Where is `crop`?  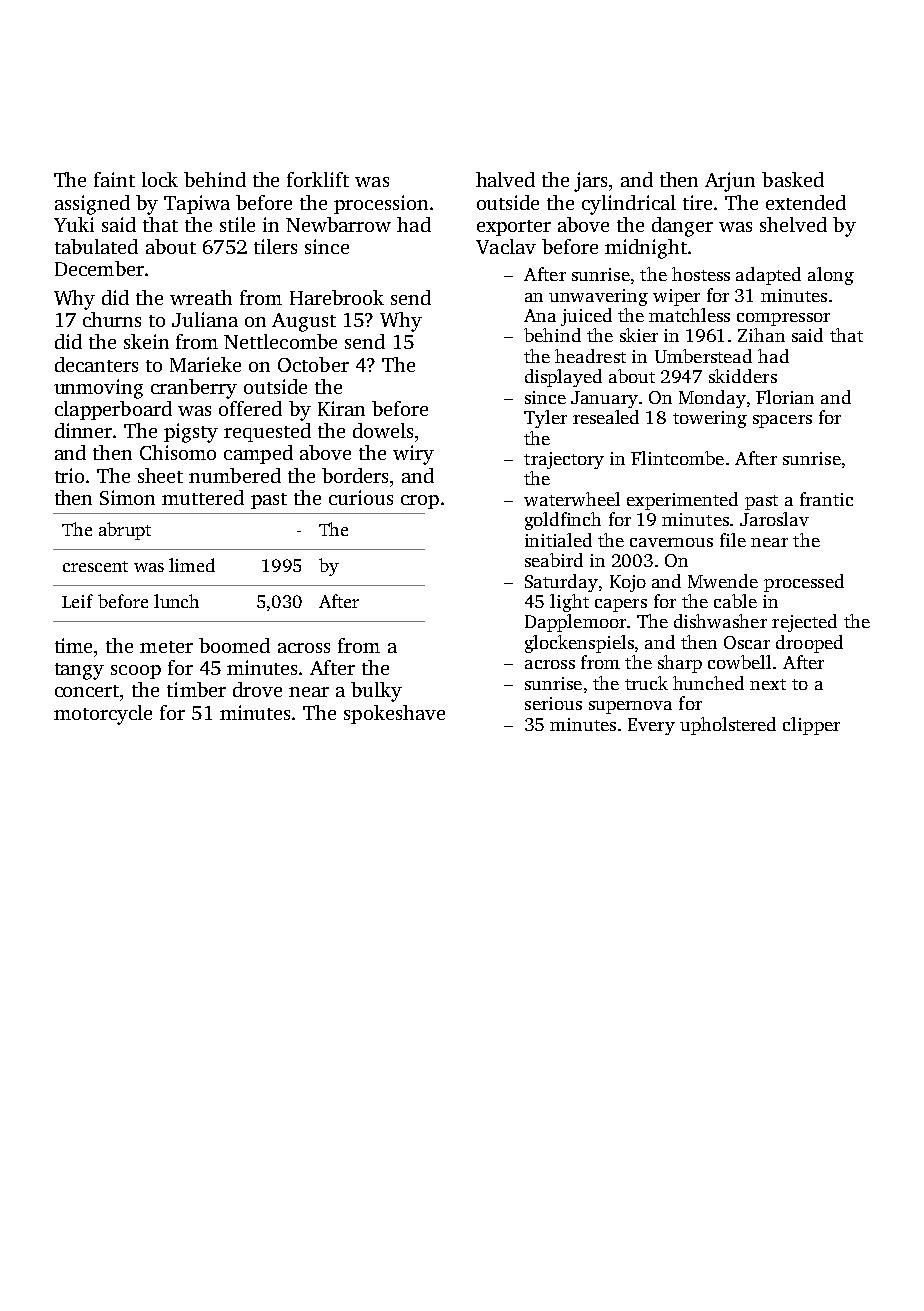
crop is located at coordinates (420, 502).
